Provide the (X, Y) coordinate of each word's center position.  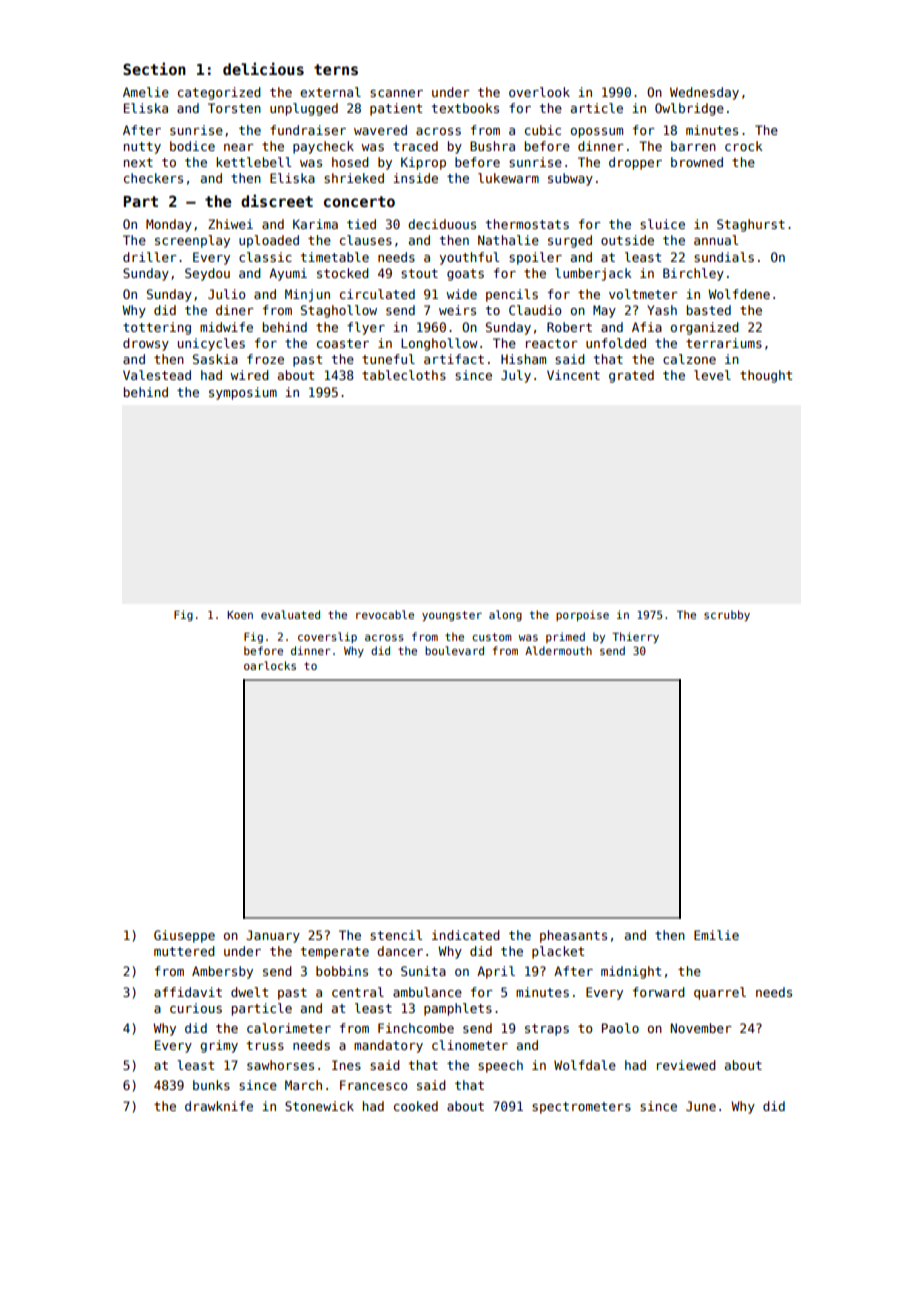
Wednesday (704, 93)
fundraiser (308, 130)
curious (196, 1008)
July (516, 376)
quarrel (720, 993)
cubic (543, 130)
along (505, 616)
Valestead (157, 375)
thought (766, 376)
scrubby (727, 616)
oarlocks (270, 665)
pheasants (573, 936)
